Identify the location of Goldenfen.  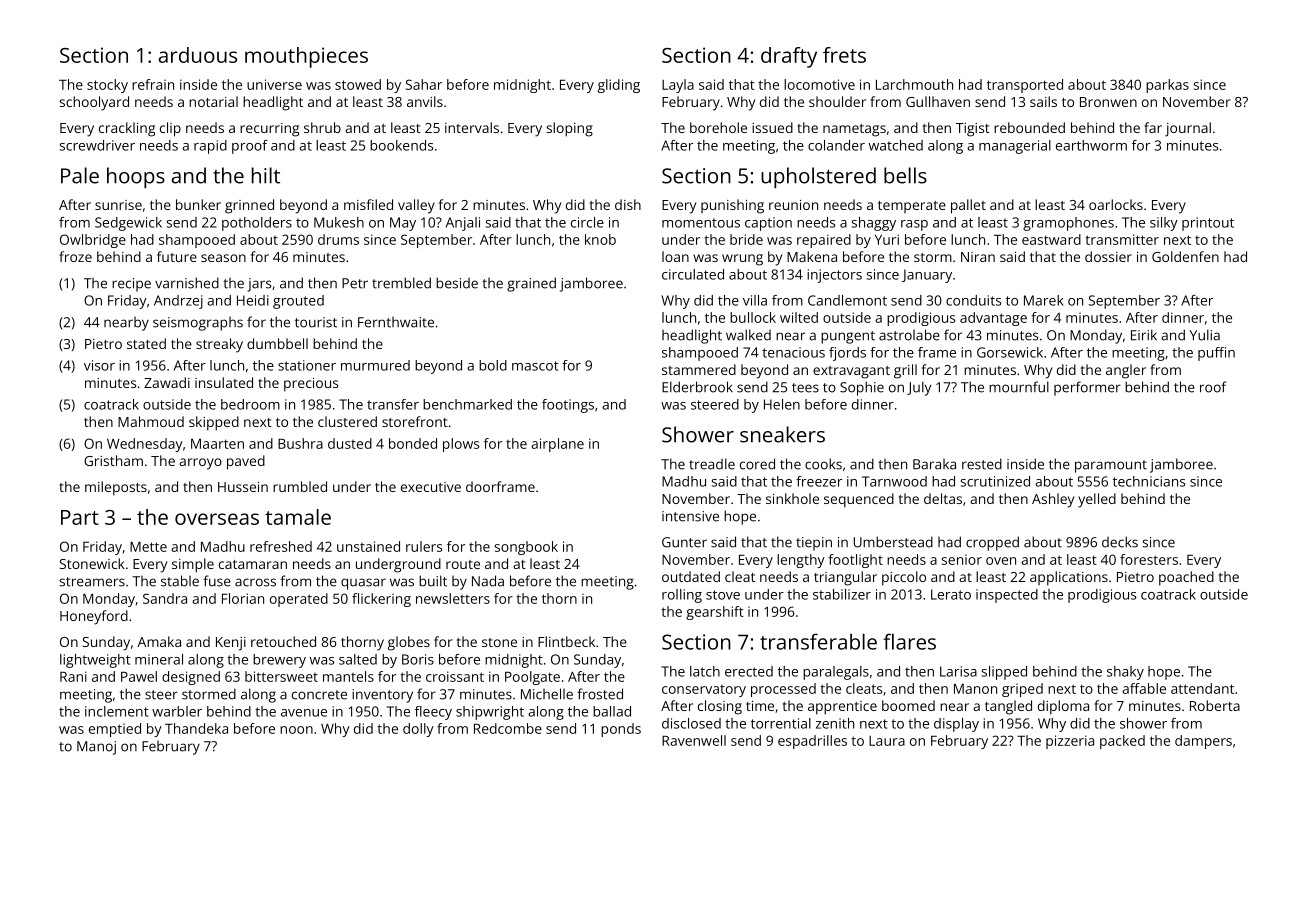
(1185, 256).
